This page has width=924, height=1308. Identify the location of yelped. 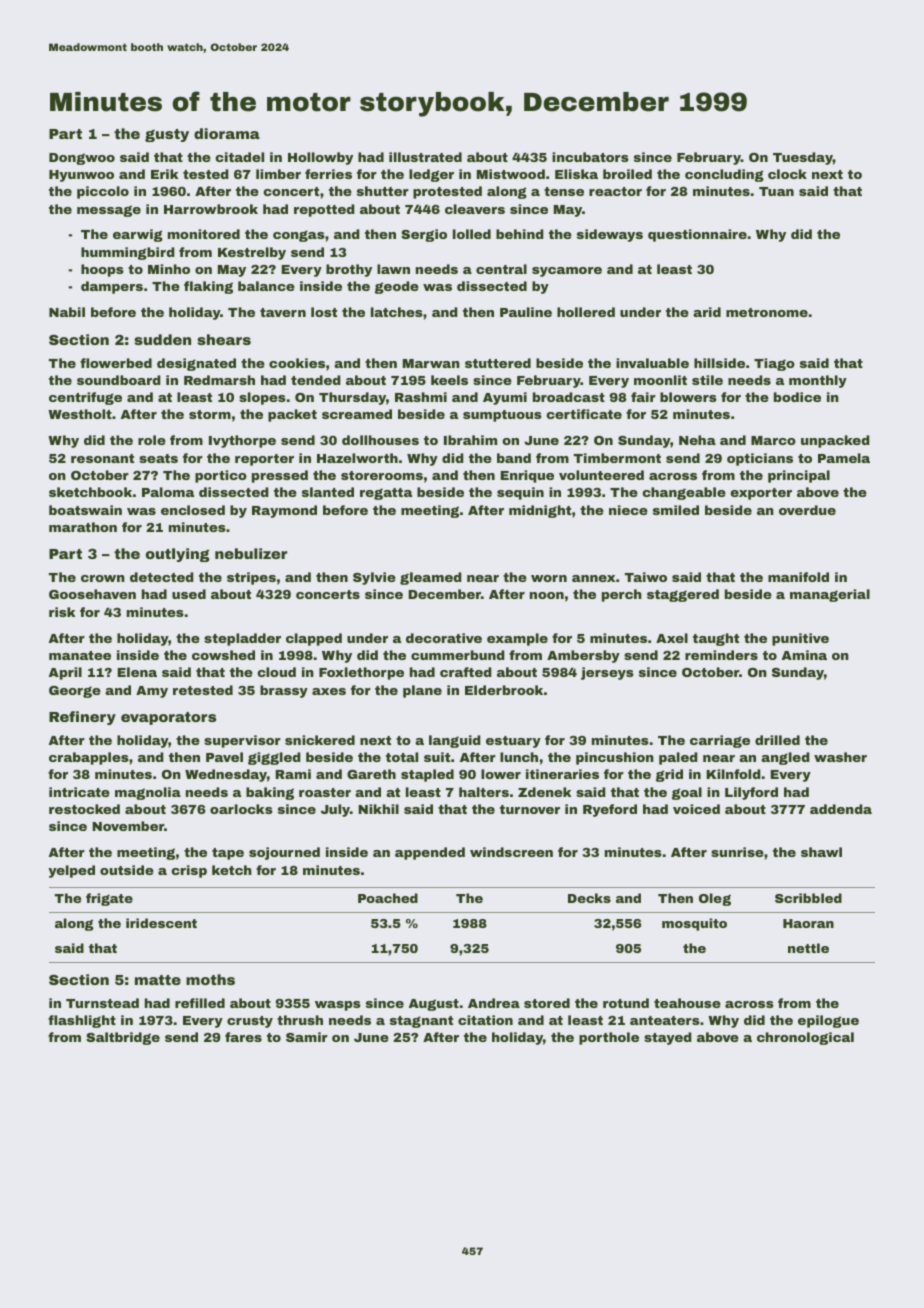
(71, 871).
